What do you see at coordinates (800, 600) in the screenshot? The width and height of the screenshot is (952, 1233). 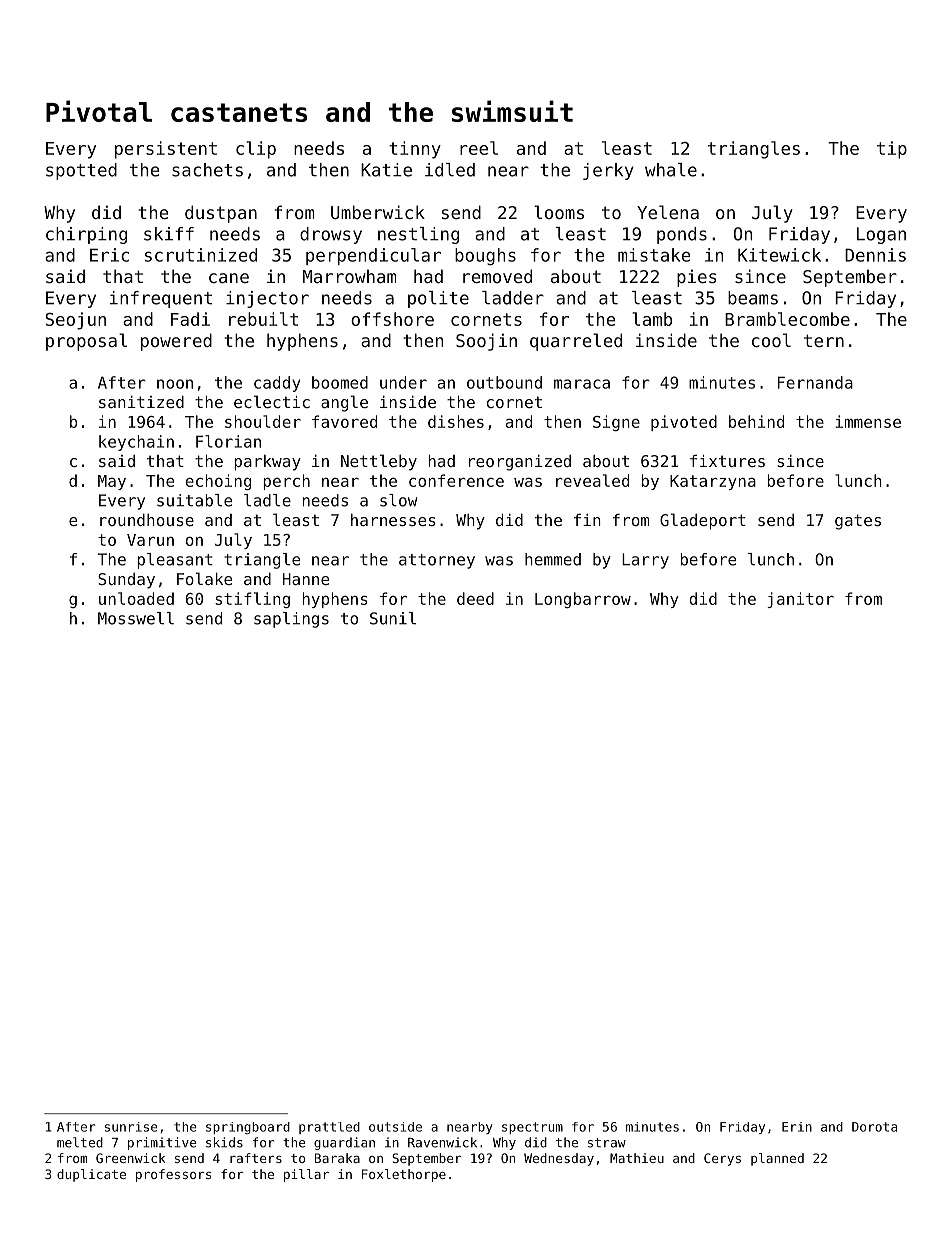 I see `janitor` at bounding box center [800, 600].
